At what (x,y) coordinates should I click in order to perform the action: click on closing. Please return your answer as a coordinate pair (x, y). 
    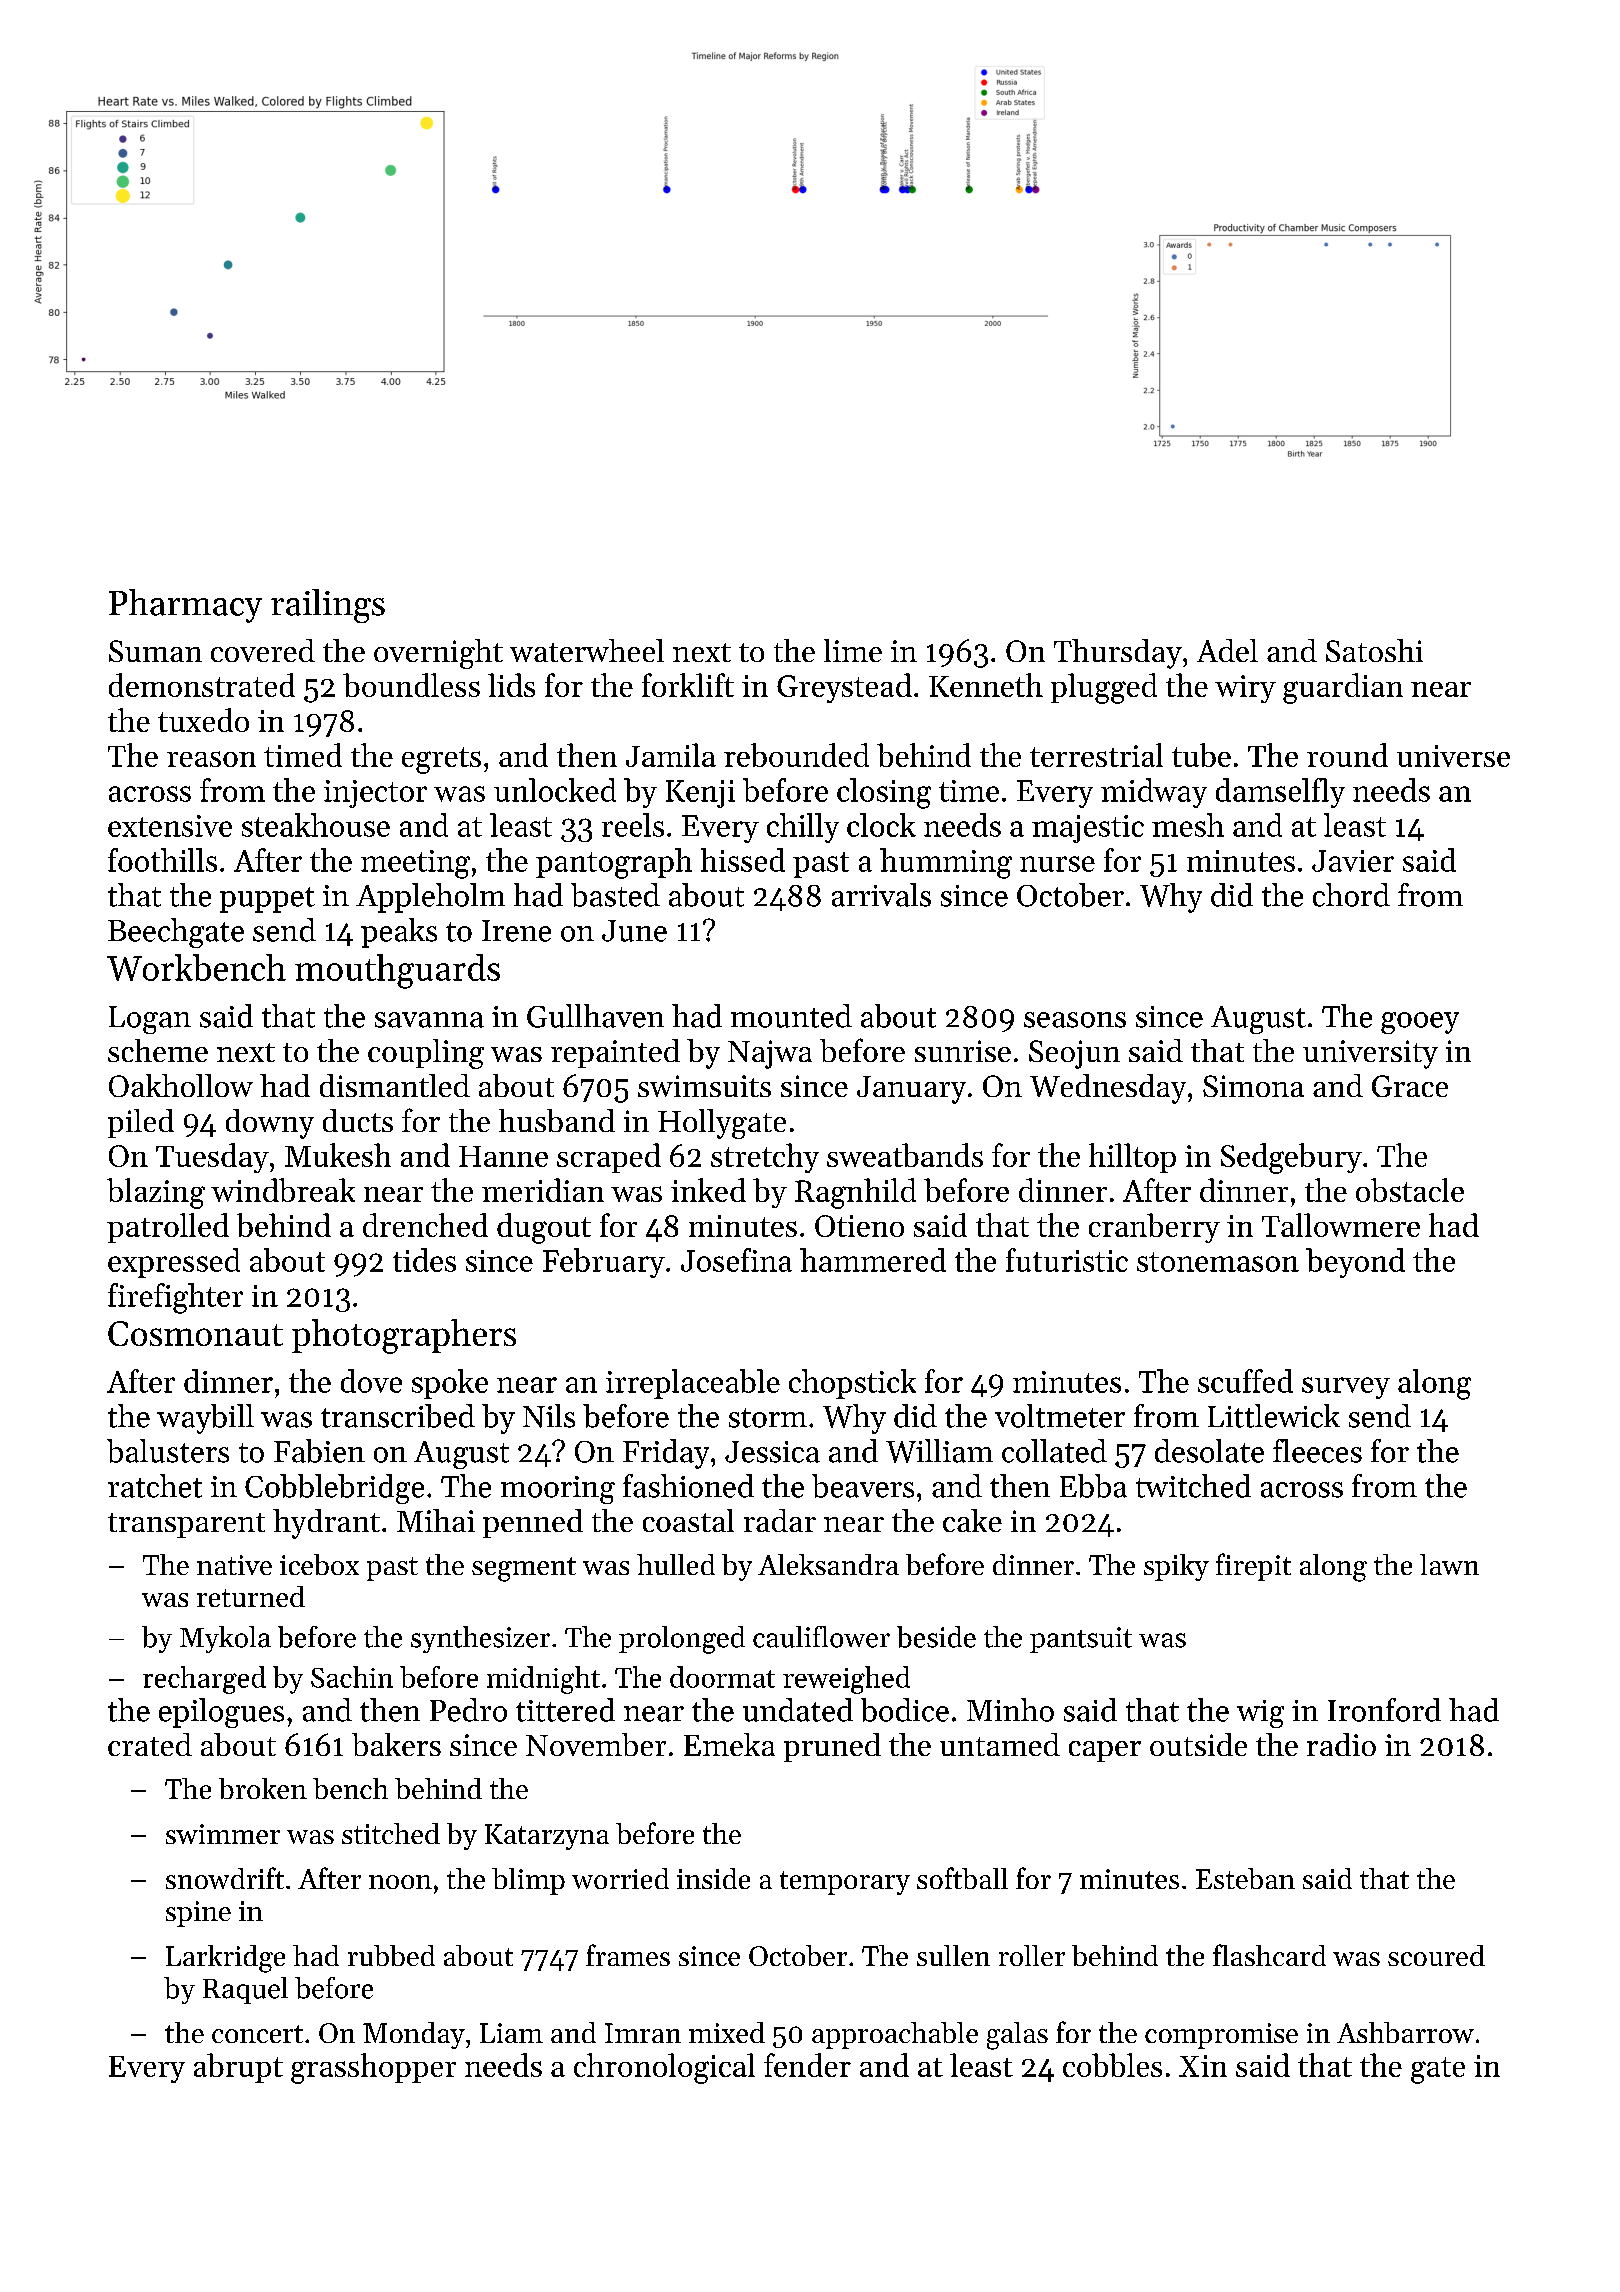
    Looking at the image, I should click on (884, 793).
